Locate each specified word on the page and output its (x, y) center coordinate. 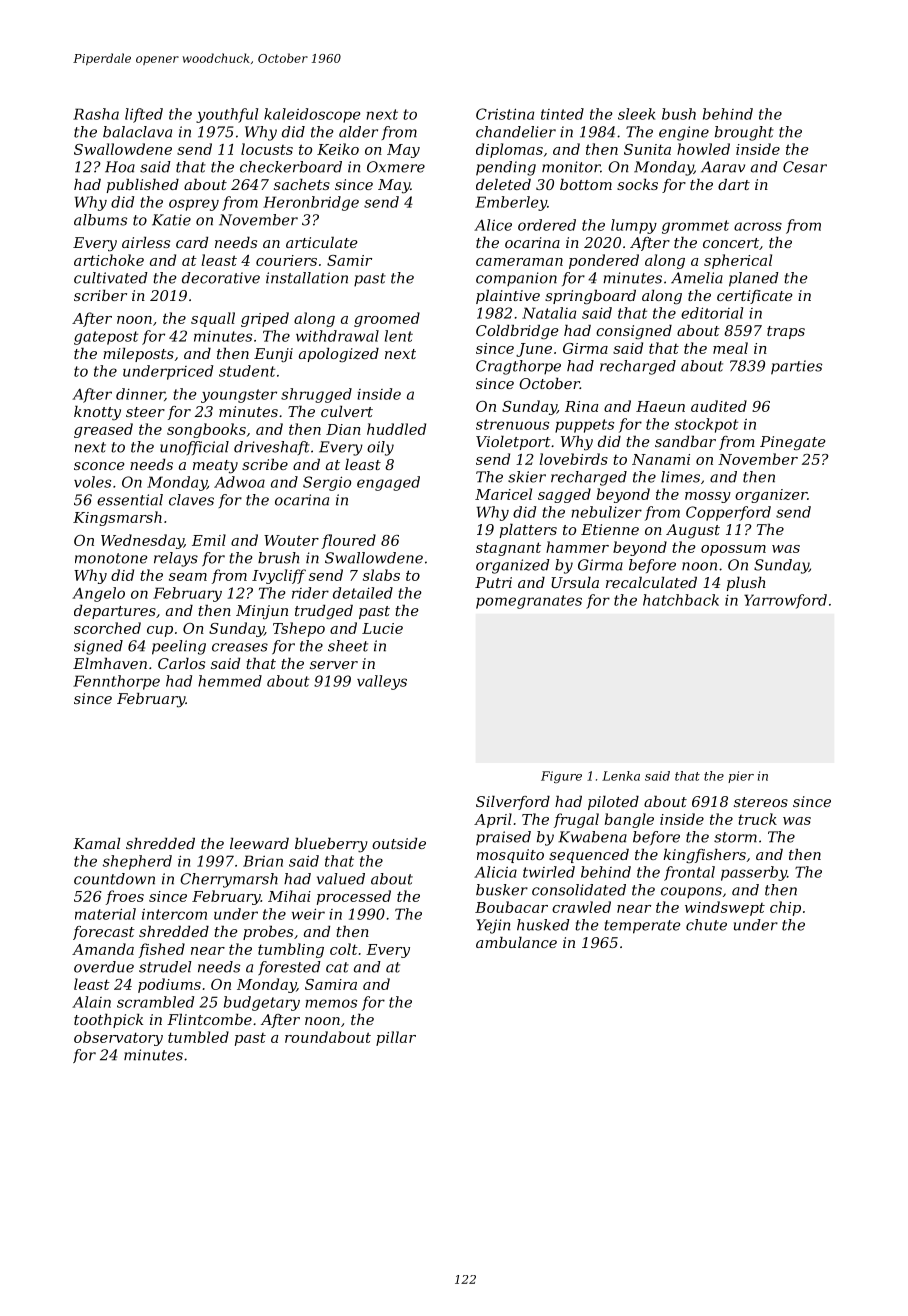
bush (679, 114)
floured (348, 541)
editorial (712, 313)
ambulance (516, 942)
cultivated (111, 278)
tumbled (198, 1037)
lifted (144, 115)
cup (160, 631)
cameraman (519, 262)
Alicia (495, 872)
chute (706, 925)
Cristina (505, 114)
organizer (771, 496)
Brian (263, 861)
